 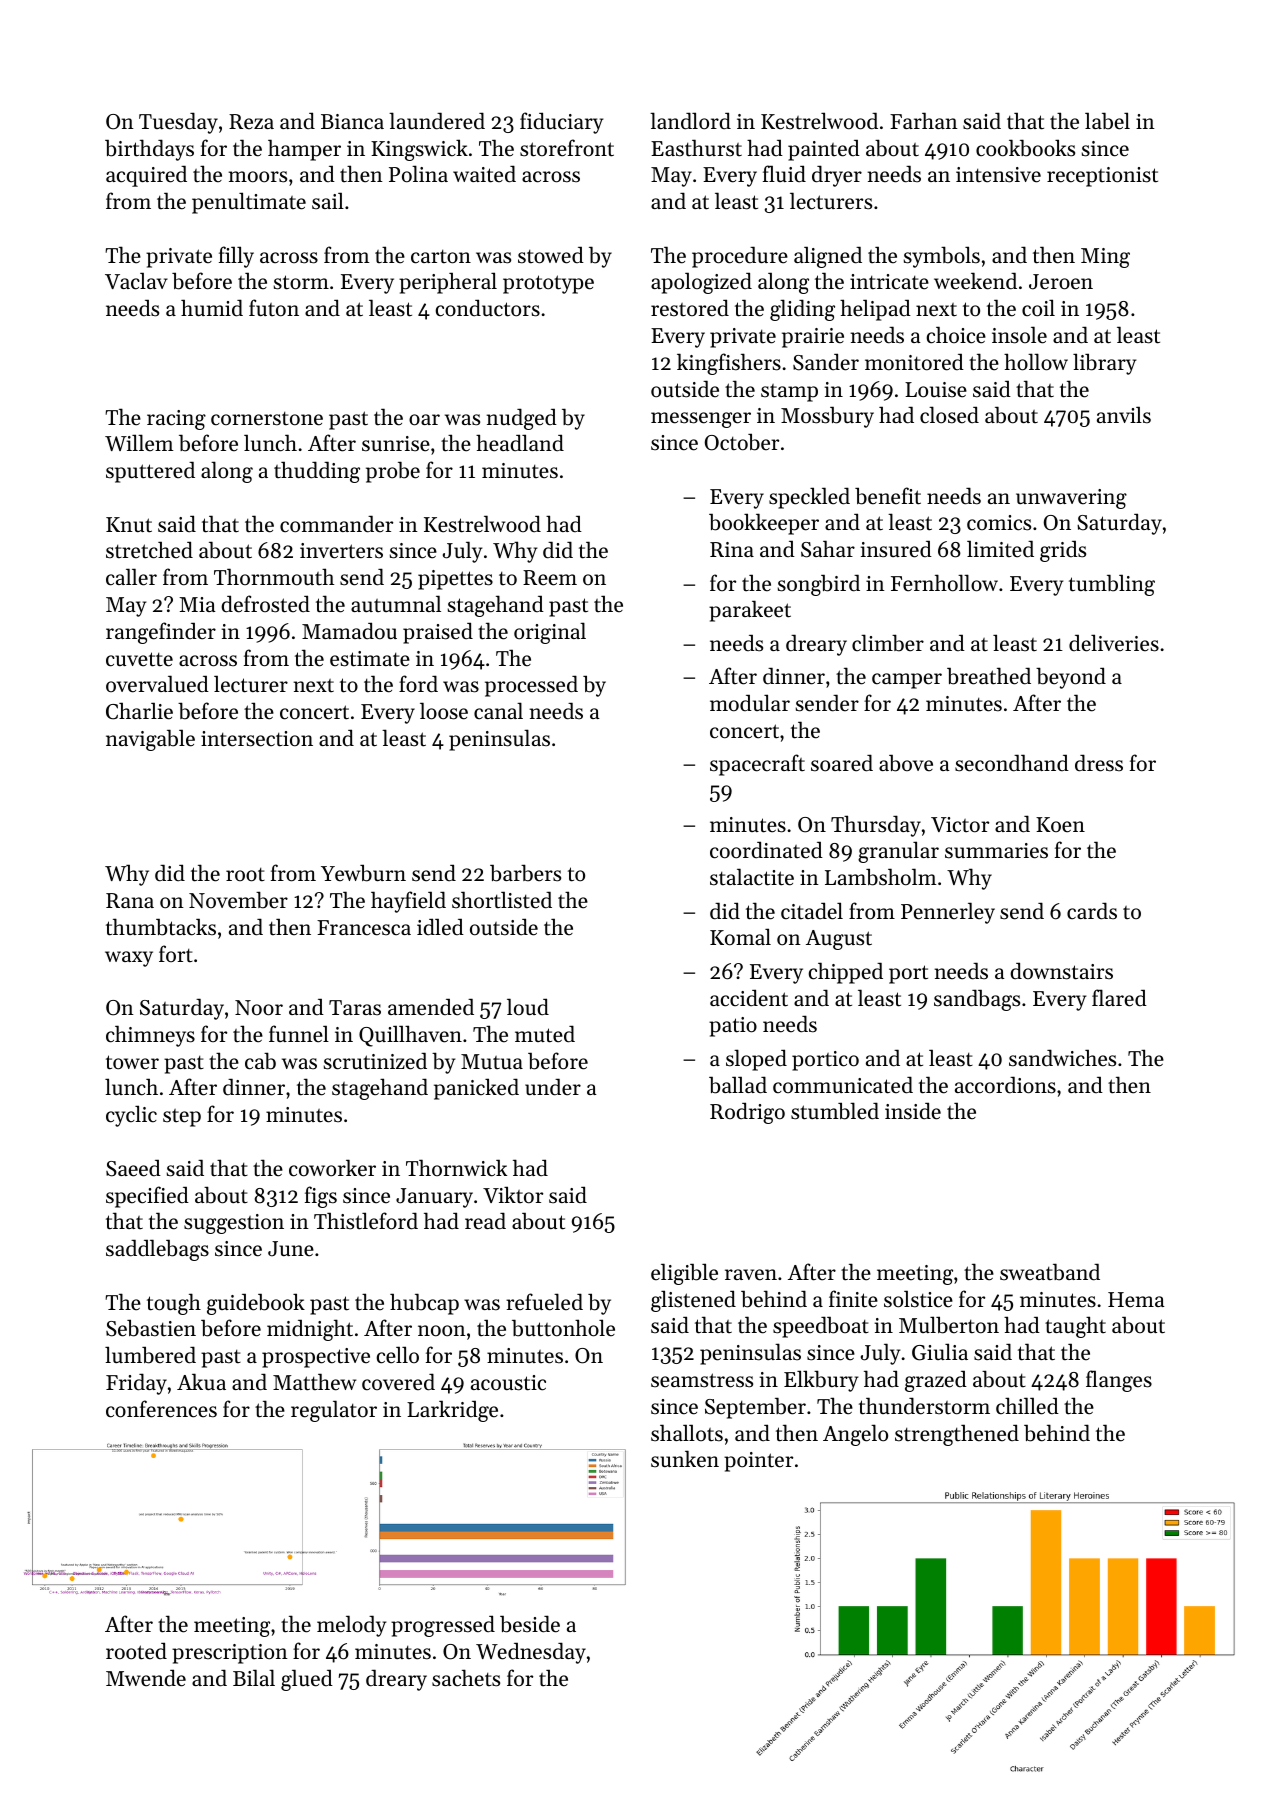 What do you see at coordinates (913, 1111) in the screenshot?
I see `inside` at bounding box center [913, 1111].
